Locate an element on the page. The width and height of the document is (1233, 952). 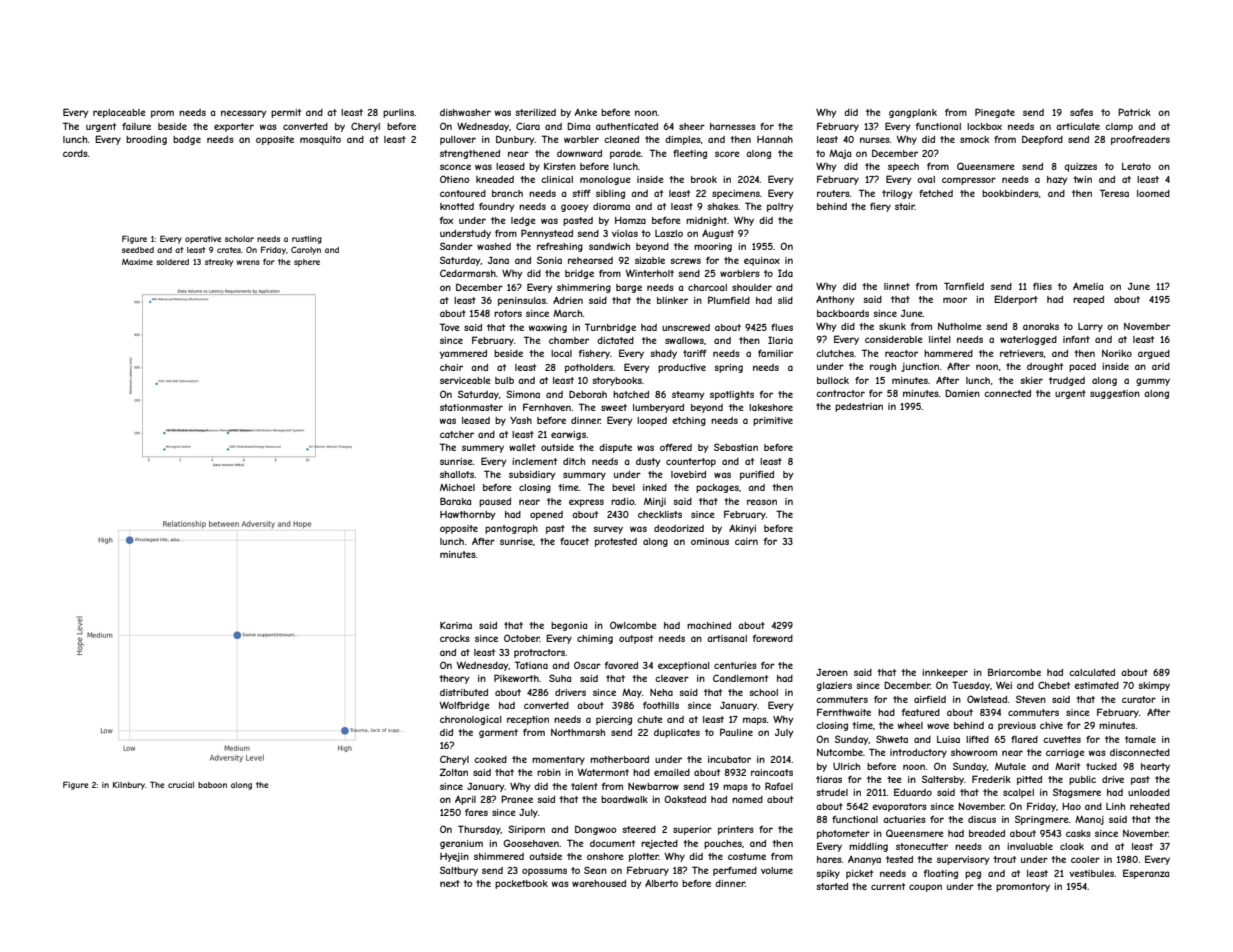
seedbed is located at coordinates (138, 250).
